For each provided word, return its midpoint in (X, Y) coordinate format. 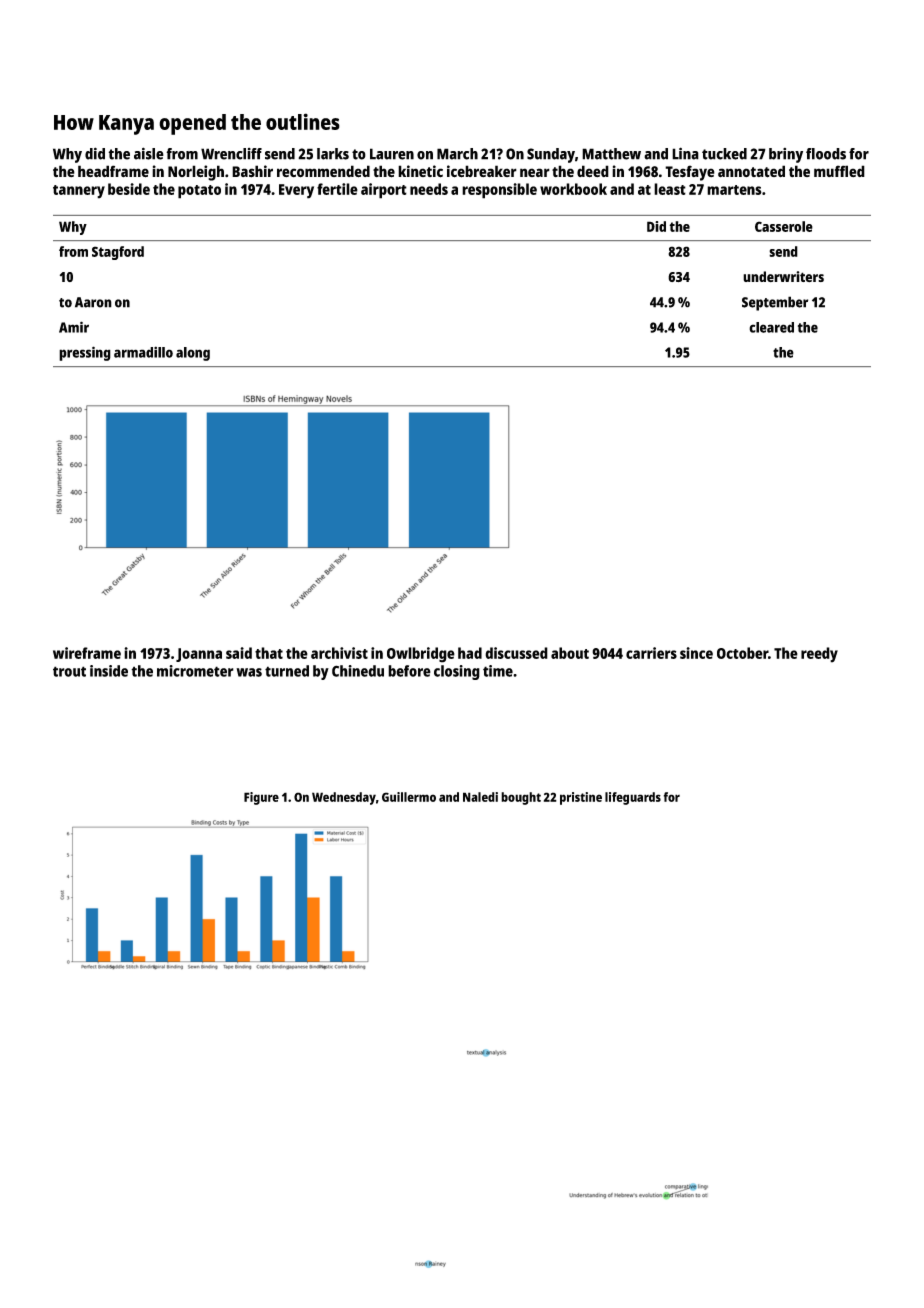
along (193, 354)
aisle (149, 153)
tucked (724, 154)
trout (69, 671)
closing (457, 672)
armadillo (143, 352)
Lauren (392, 154)
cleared (771, 327)
